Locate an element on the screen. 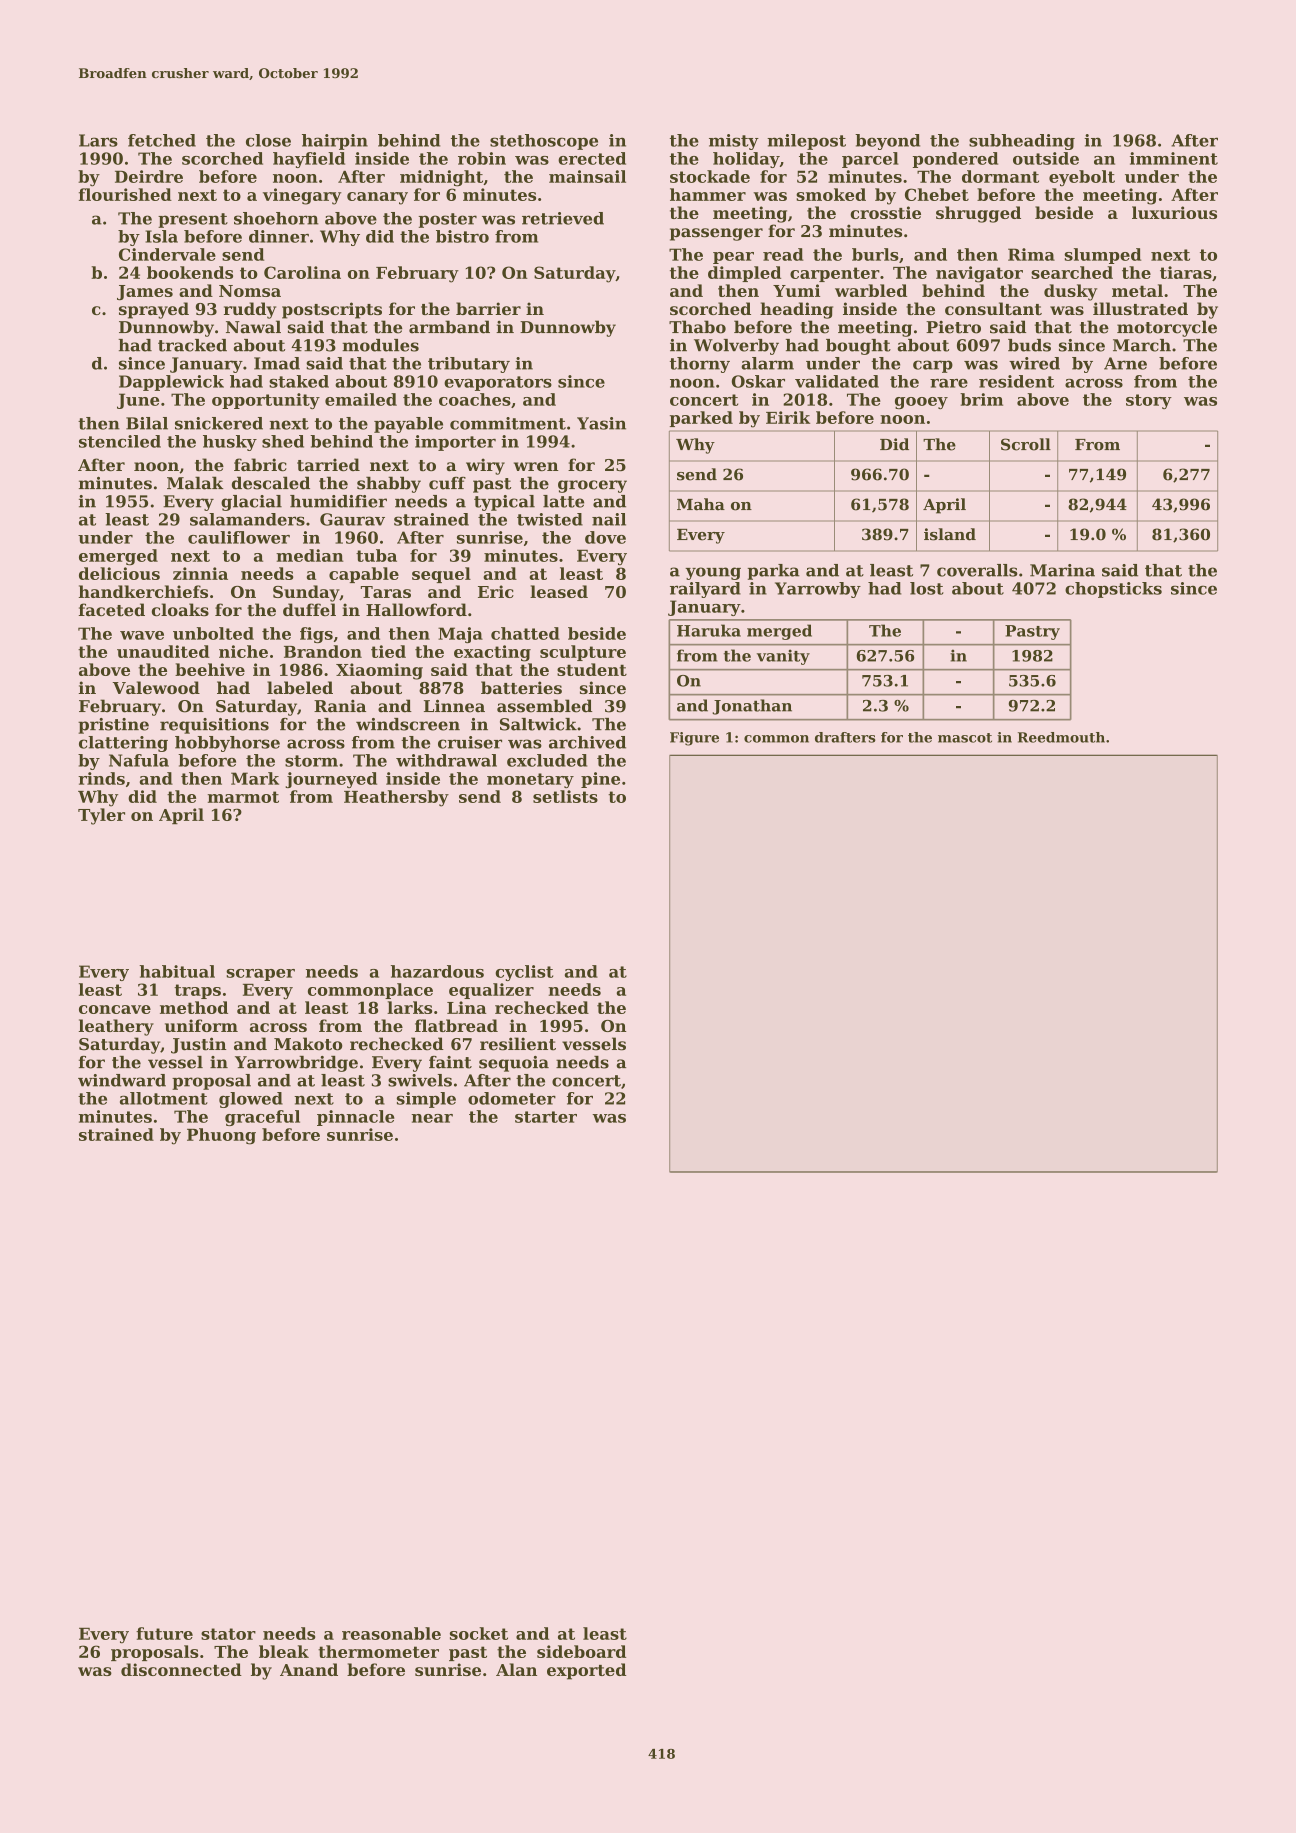  barrier is located at coordinates (488, 308).
